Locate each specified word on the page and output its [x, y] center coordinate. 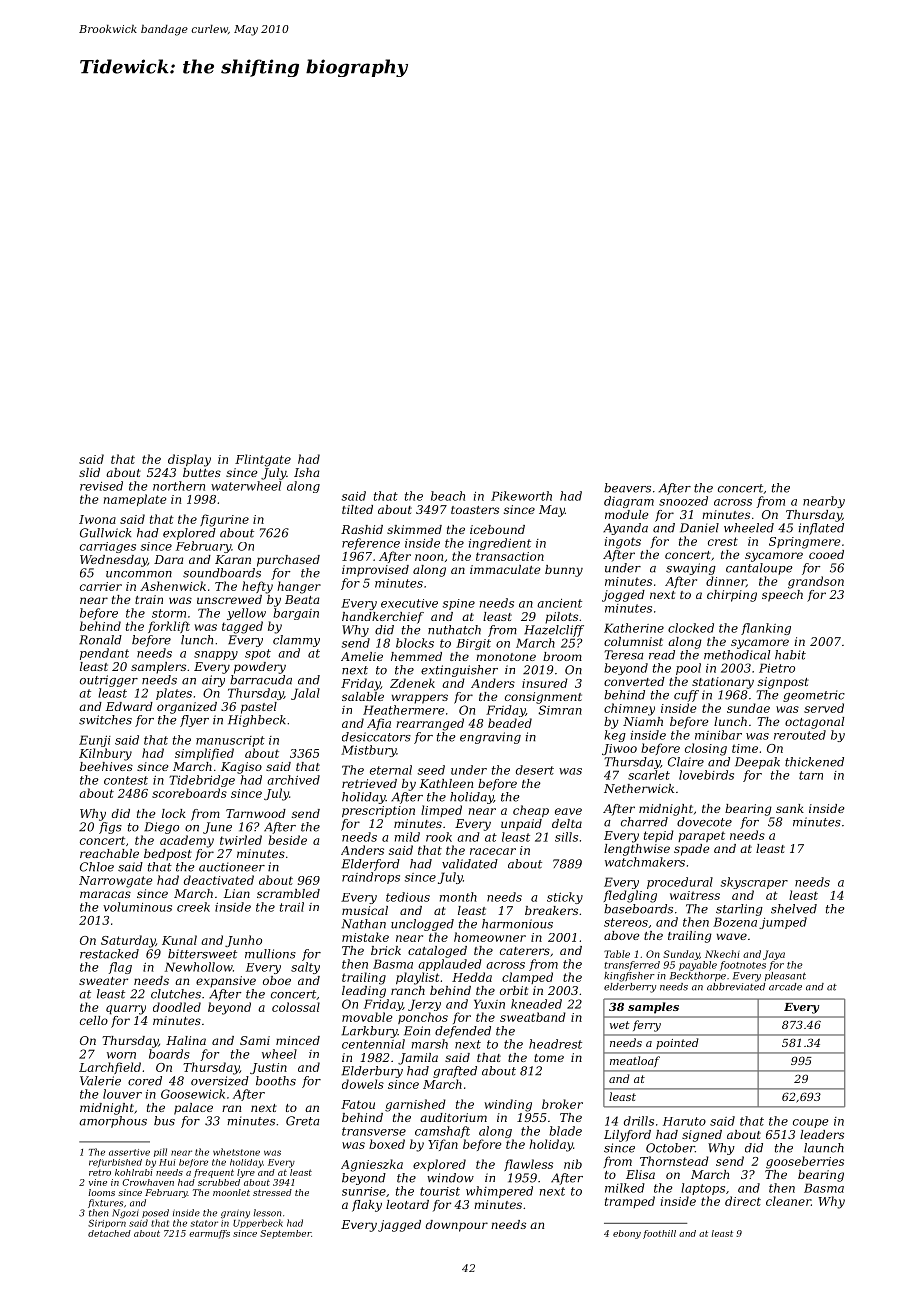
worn [121, 1055]
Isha [306, 472]
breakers [551, 910]
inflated [821, 529]
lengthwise [637, 850]
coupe [811, 1123]
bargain [296, 614]
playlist [418, 978]
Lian [237, 893]
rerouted [800, 735]
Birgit [473, 644]
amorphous [113, 1122]
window [450, 1178]
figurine [224, 520]
